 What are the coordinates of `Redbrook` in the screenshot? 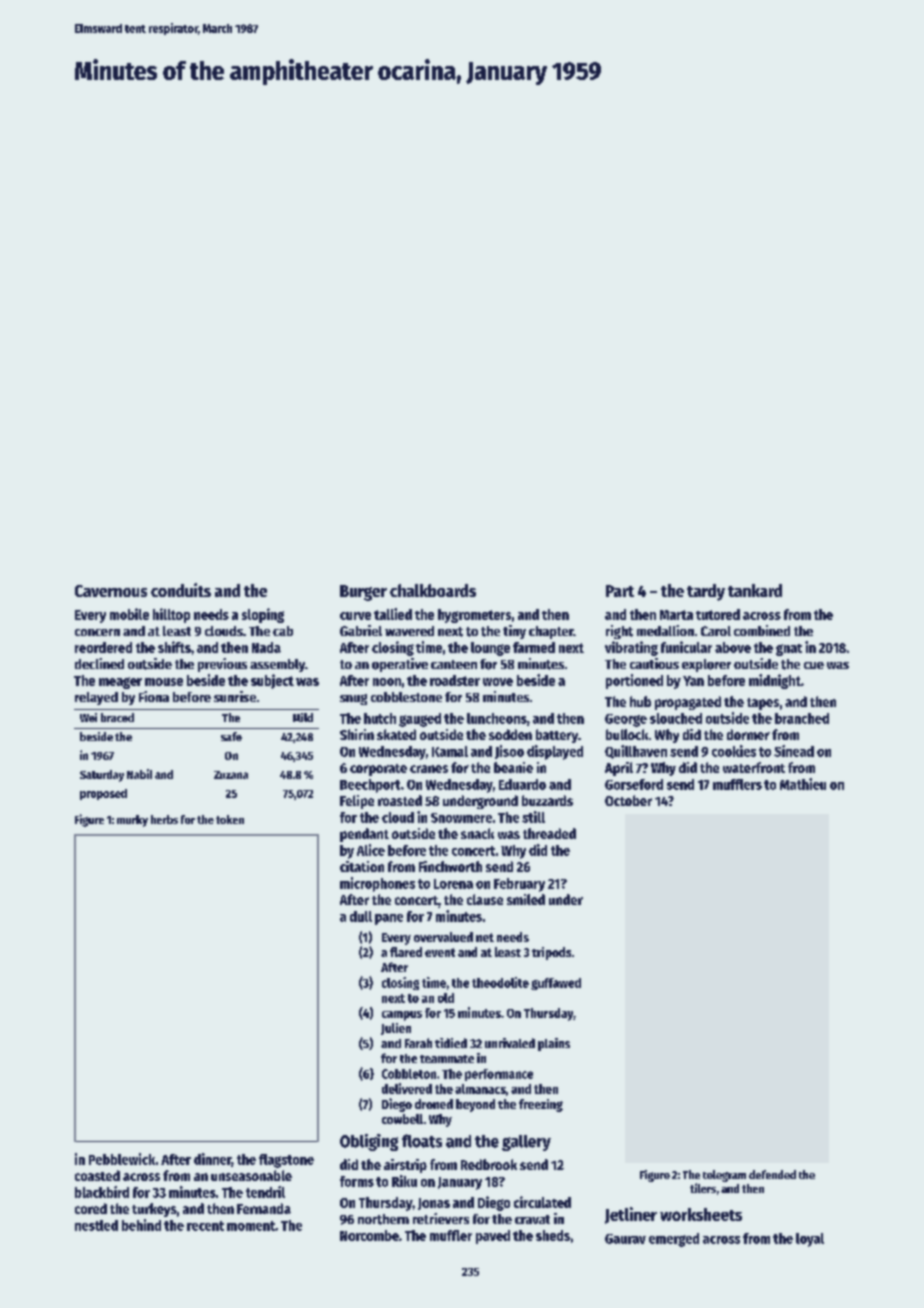 It's located at (489, 1164).
